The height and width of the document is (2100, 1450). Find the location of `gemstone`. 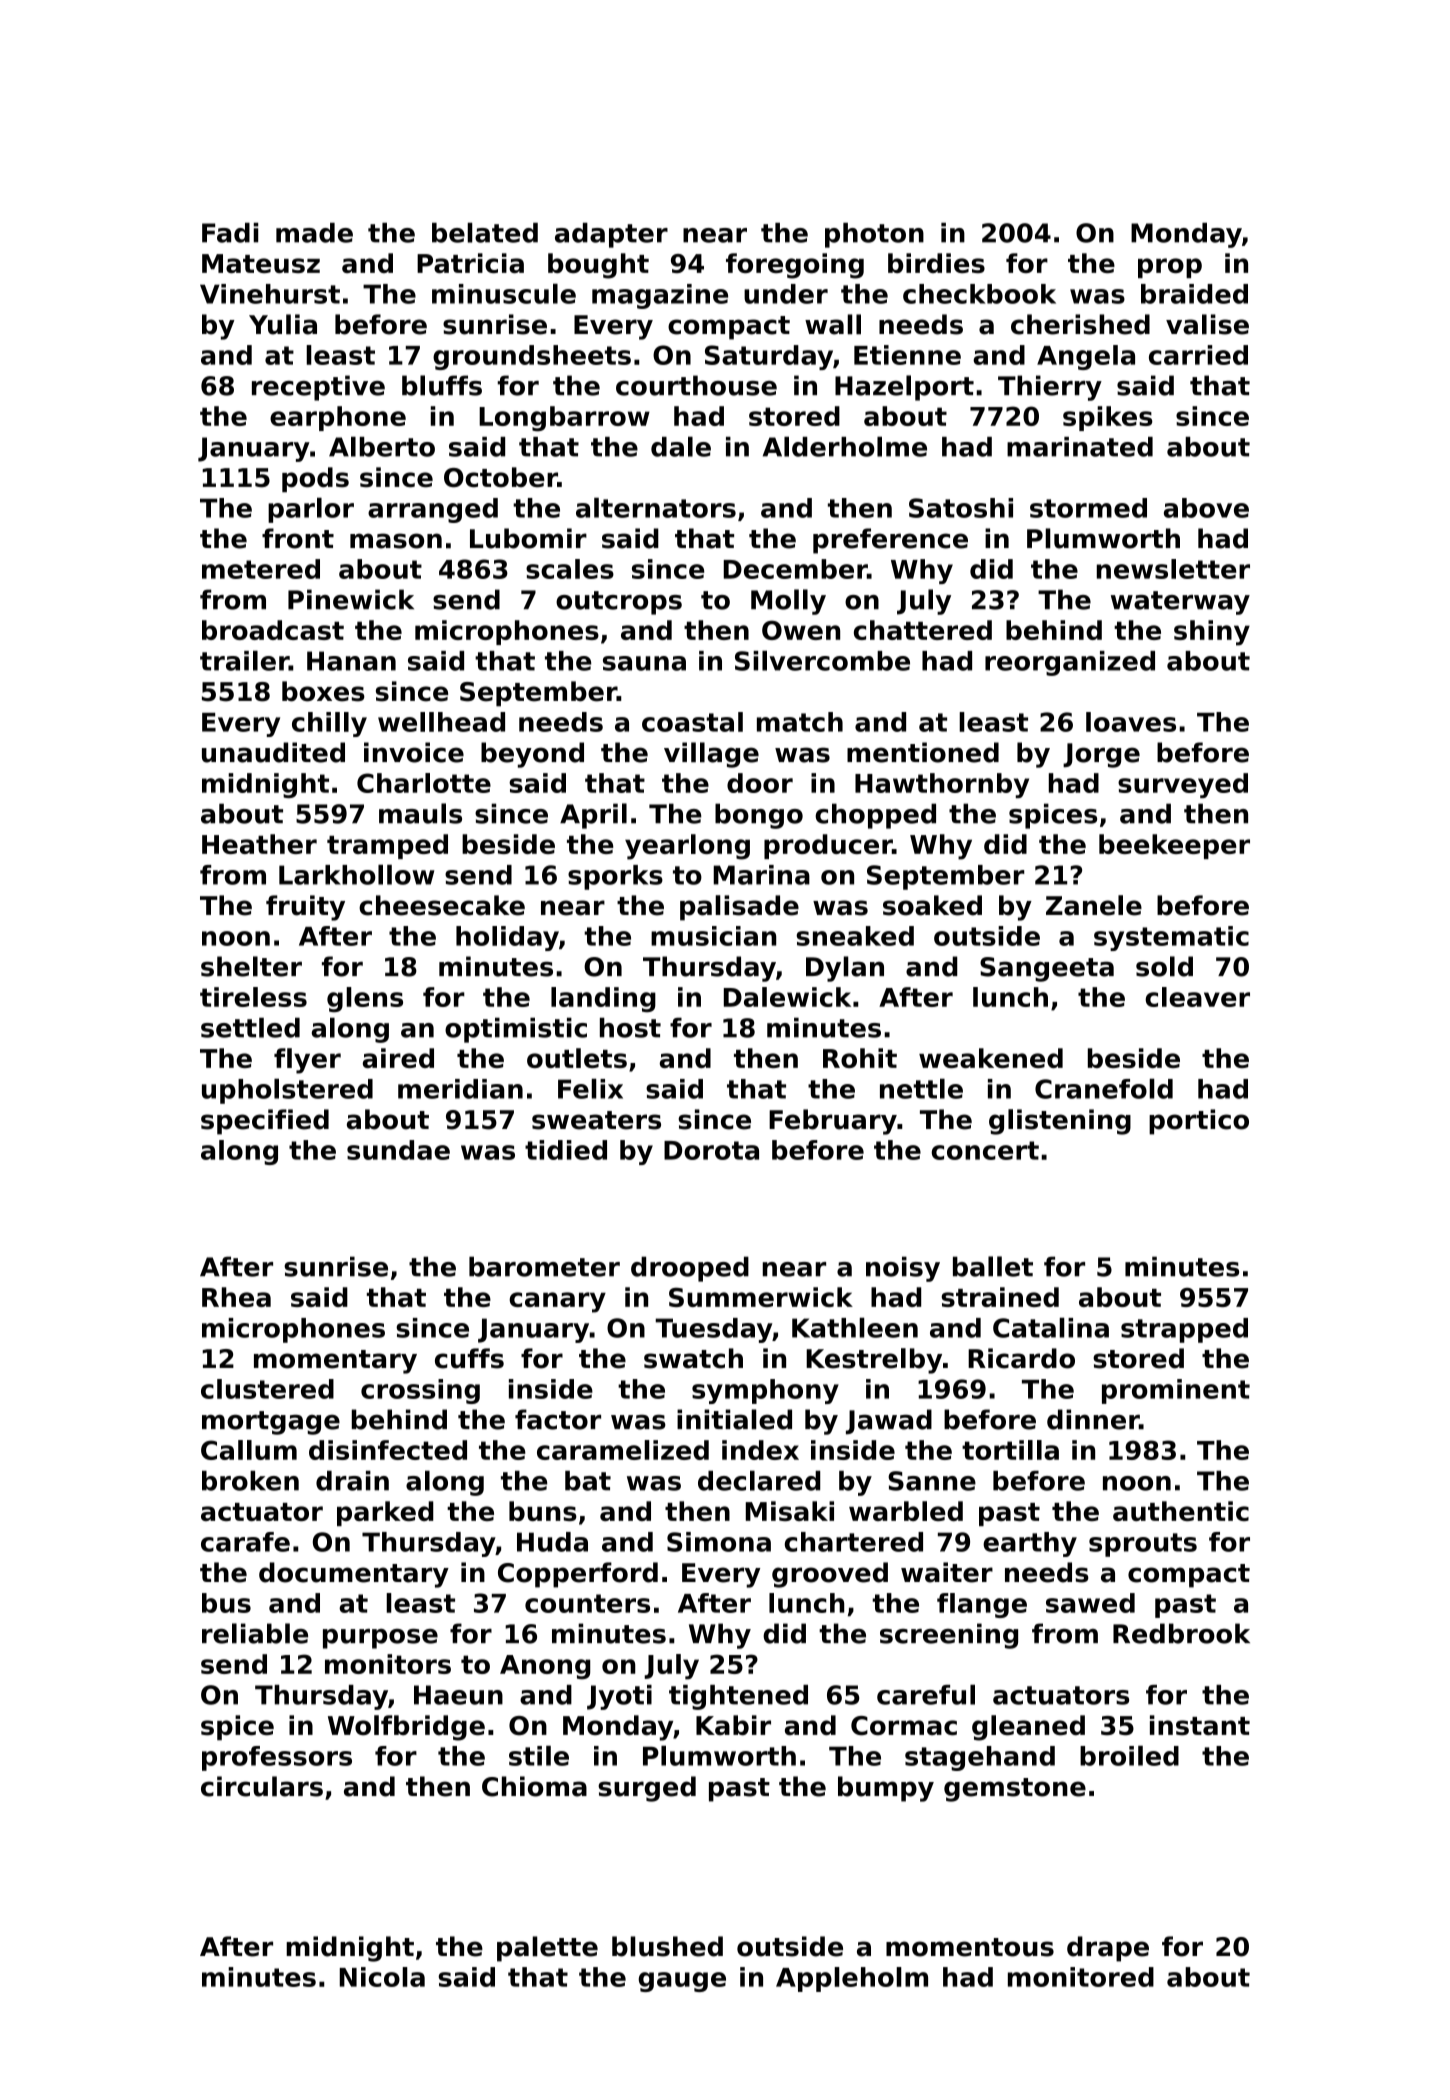

gemstone is located at coordinates (1015, 1790).
